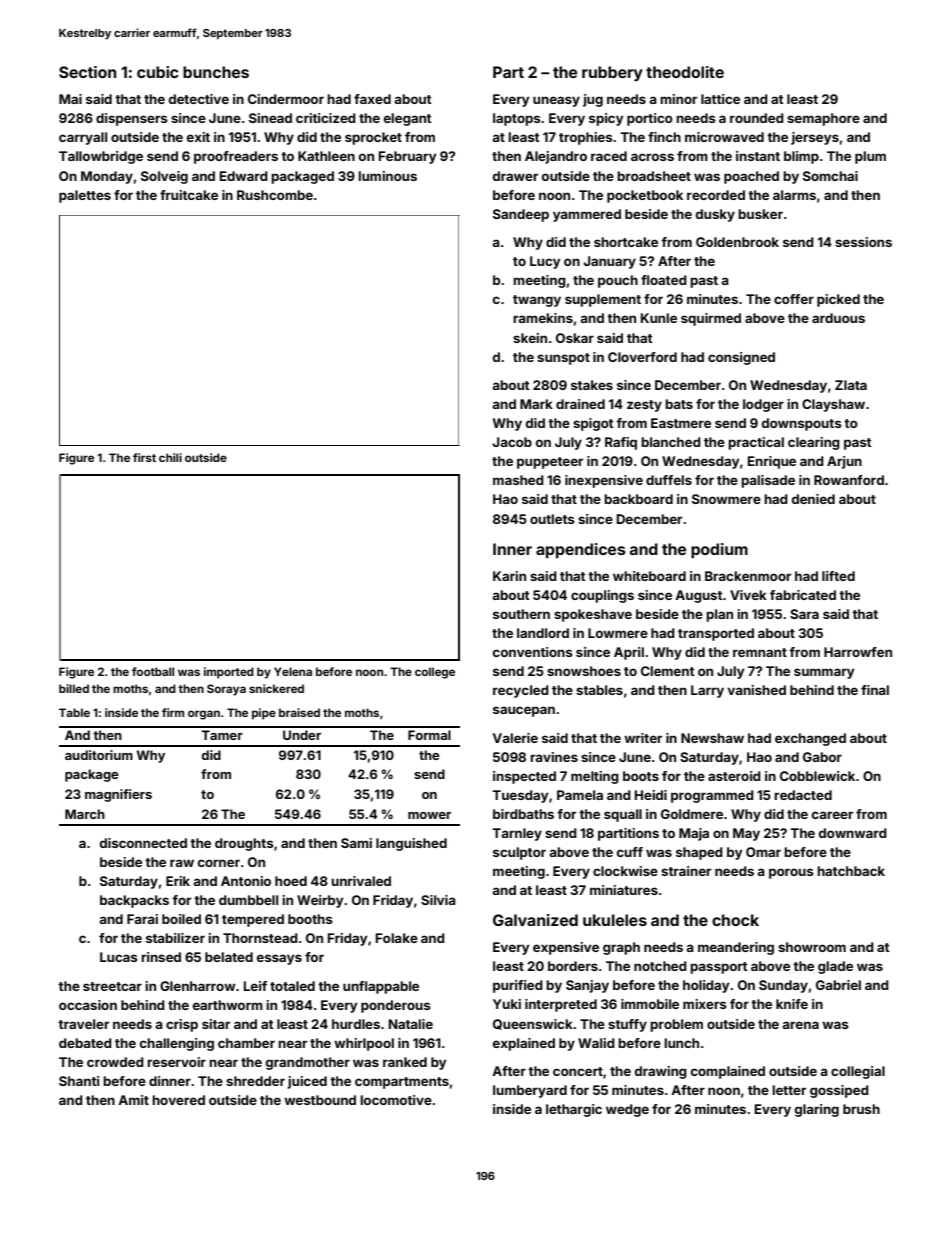 Image resolution: width=952 pixels, height=1233 pixels. I want to click on outlets, so click(552, 519).
